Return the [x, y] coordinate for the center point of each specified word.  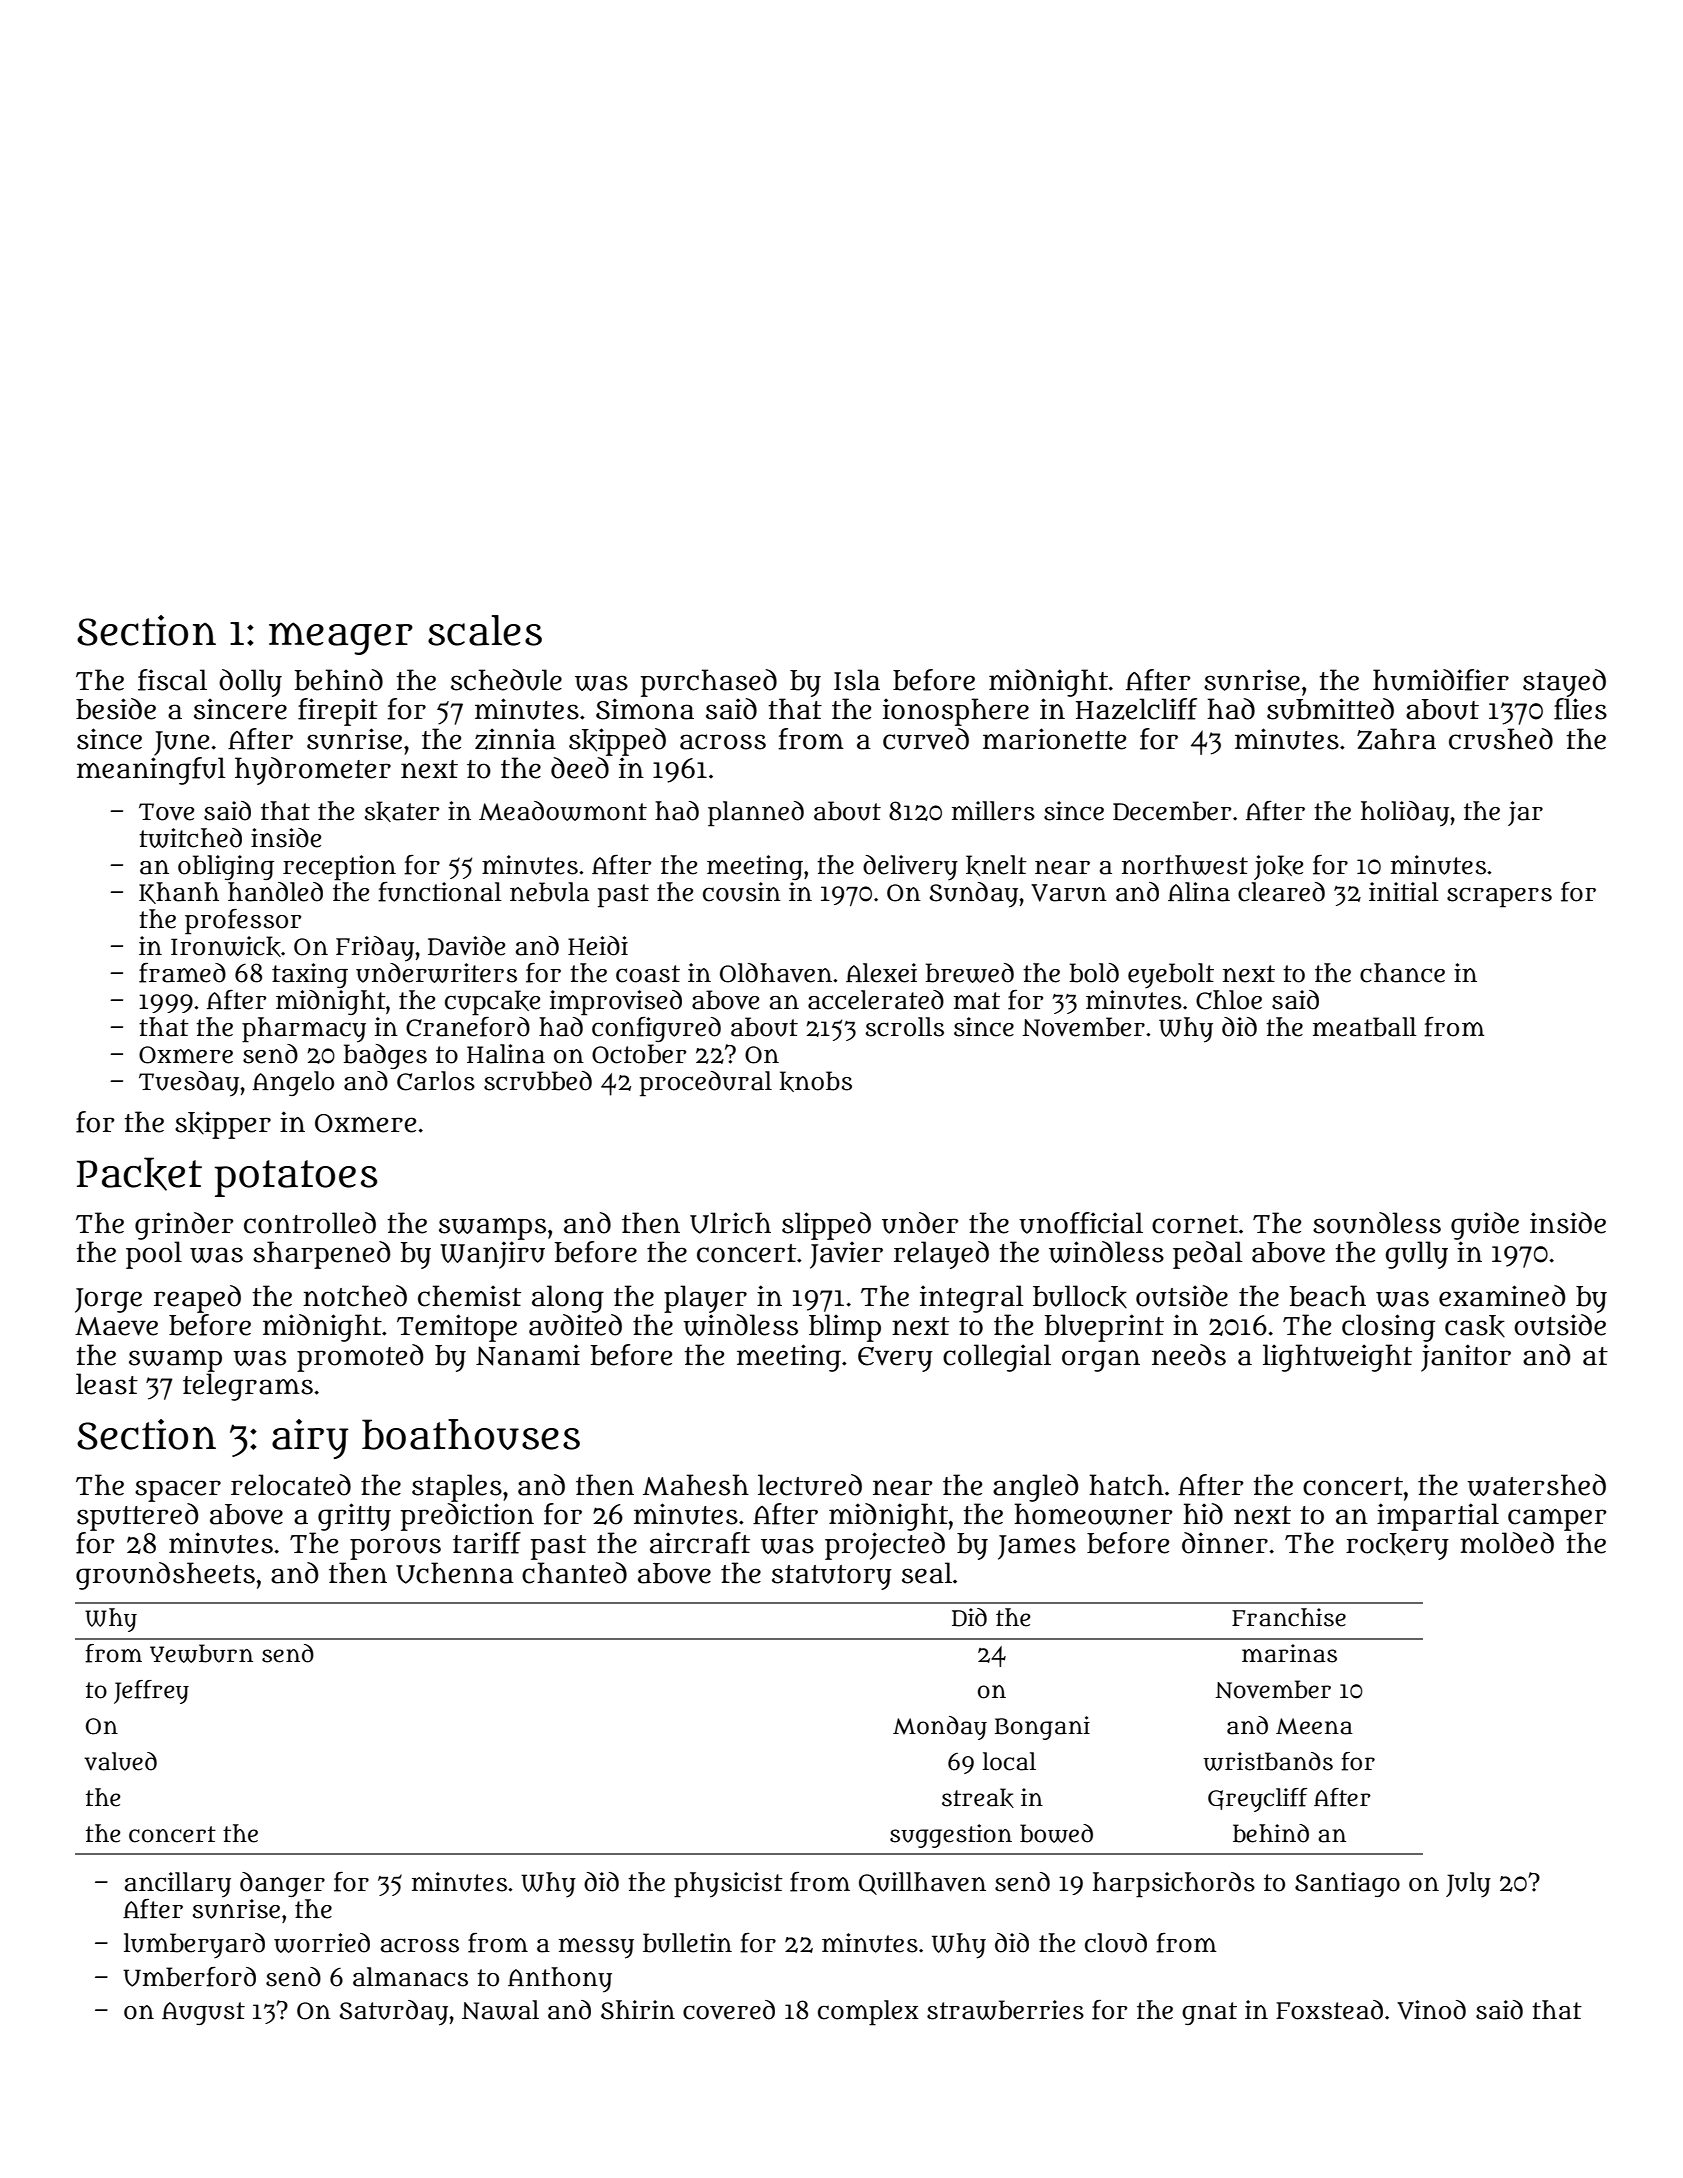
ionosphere [956, 712]
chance [1402, 973]
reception [339, 868]
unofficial [1081, 1223]
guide [1485, 1226]
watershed [1536, 1485]
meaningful [151, 771]
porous [395, 1549]
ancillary [178, 1885]
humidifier [1441, 680]
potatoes [296, 1178]
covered [729, 2010]
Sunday [974, 895]
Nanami [528, 1355]
